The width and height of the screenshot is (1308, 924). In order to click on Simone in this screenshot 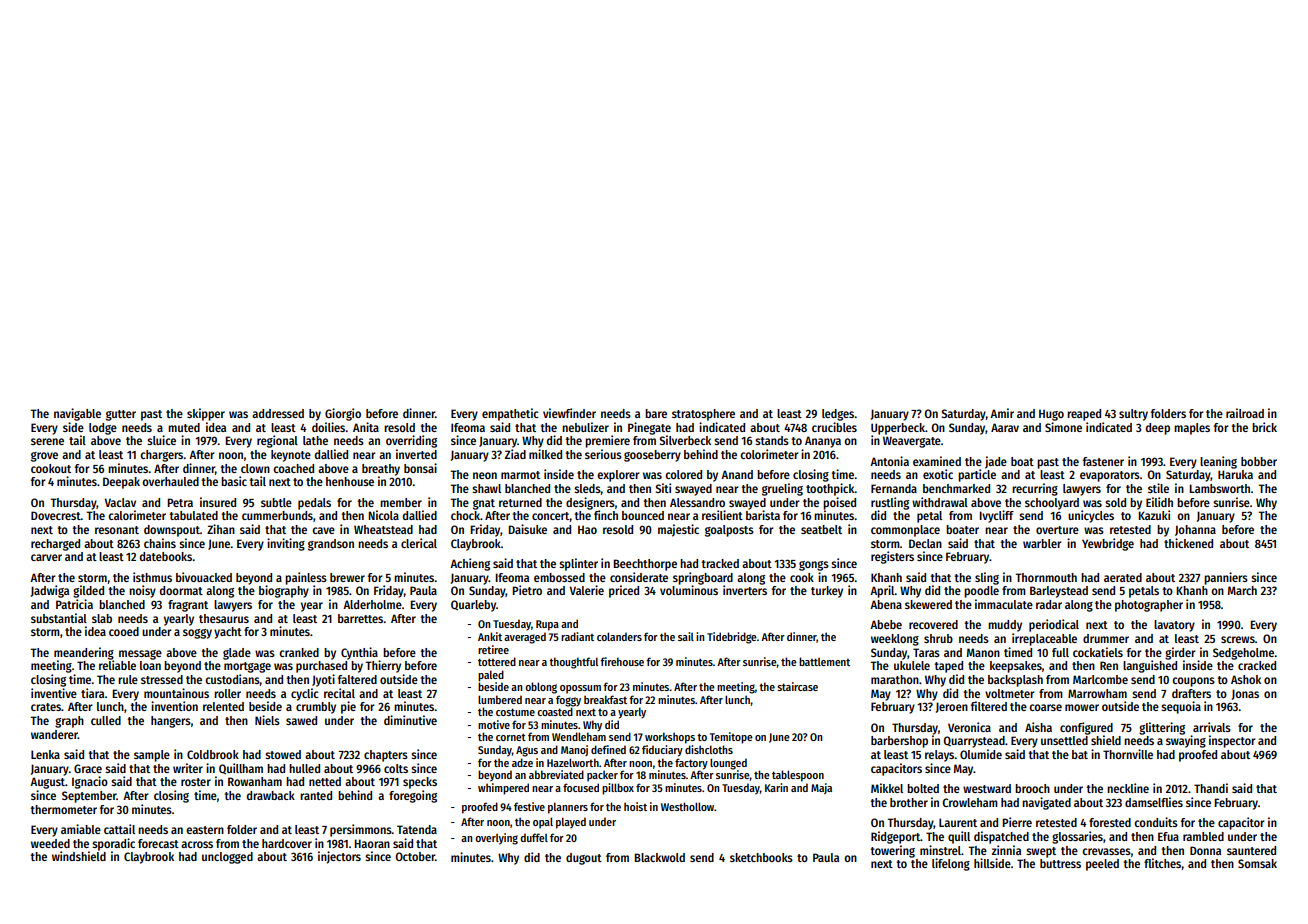, I will do `click(1063, 427)`.
